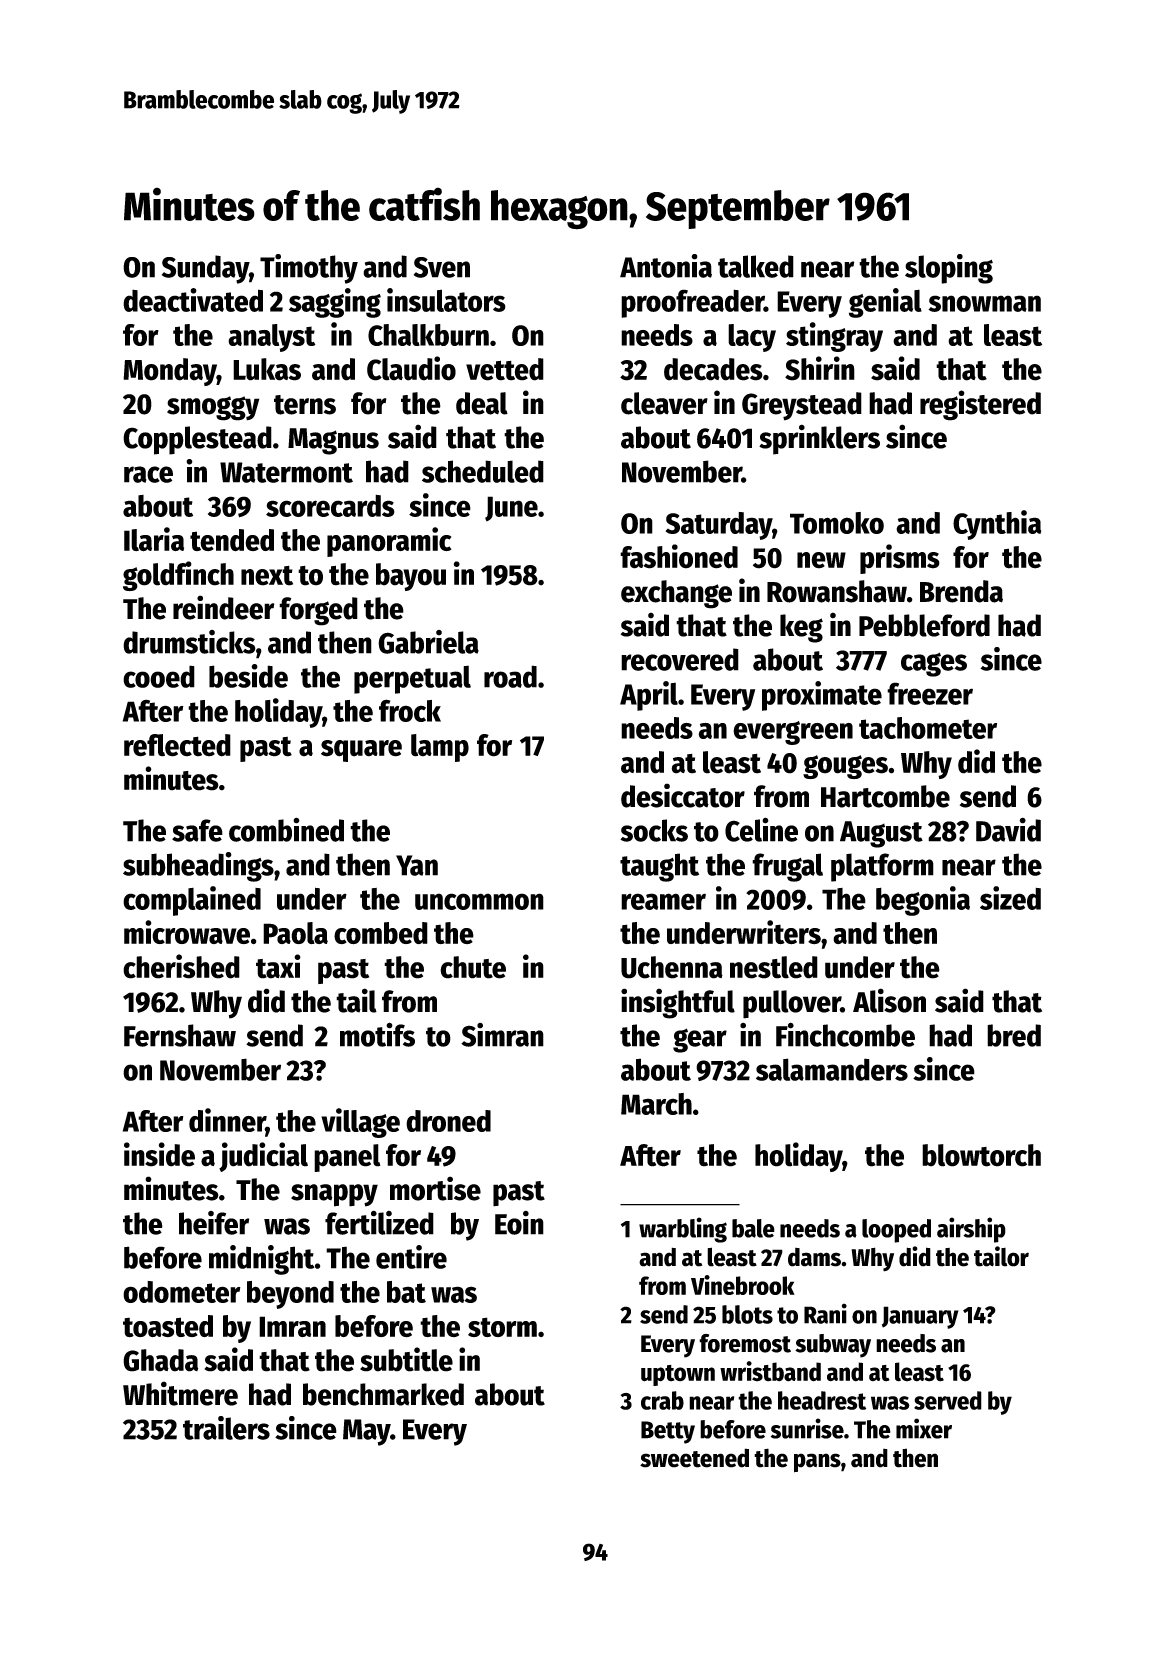 The image size is (1165, 1654). Describe the element at coordinates (226, 1428) in the screenshot. I see `trailers` at that location.
